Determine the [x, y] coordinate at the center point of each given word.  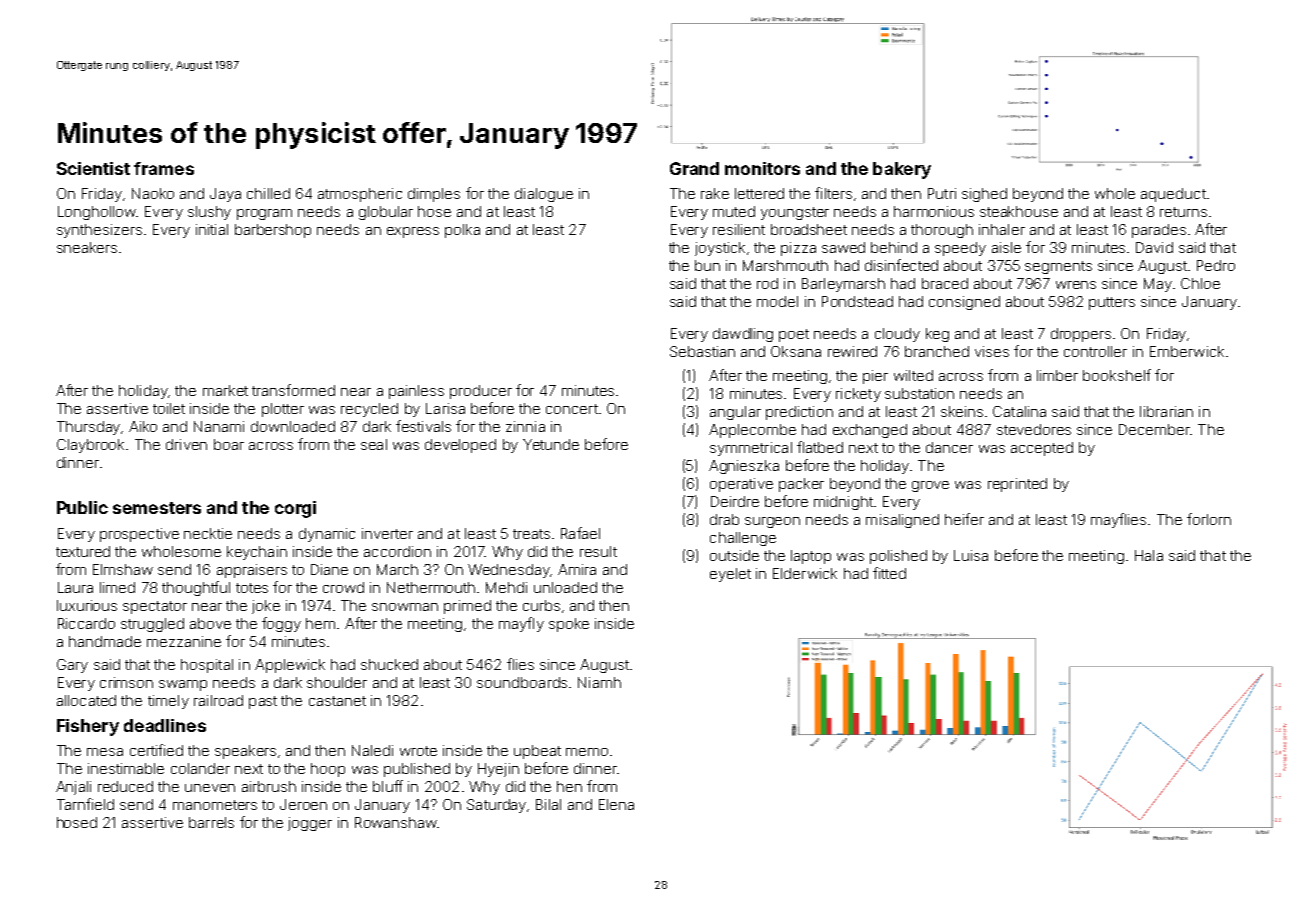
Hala [1149, 555]
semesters [157, 508]
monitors [762, 168]
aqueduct [1173, 195]
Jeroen [303, 804]
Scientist [93, 168]
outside [734, 555]
